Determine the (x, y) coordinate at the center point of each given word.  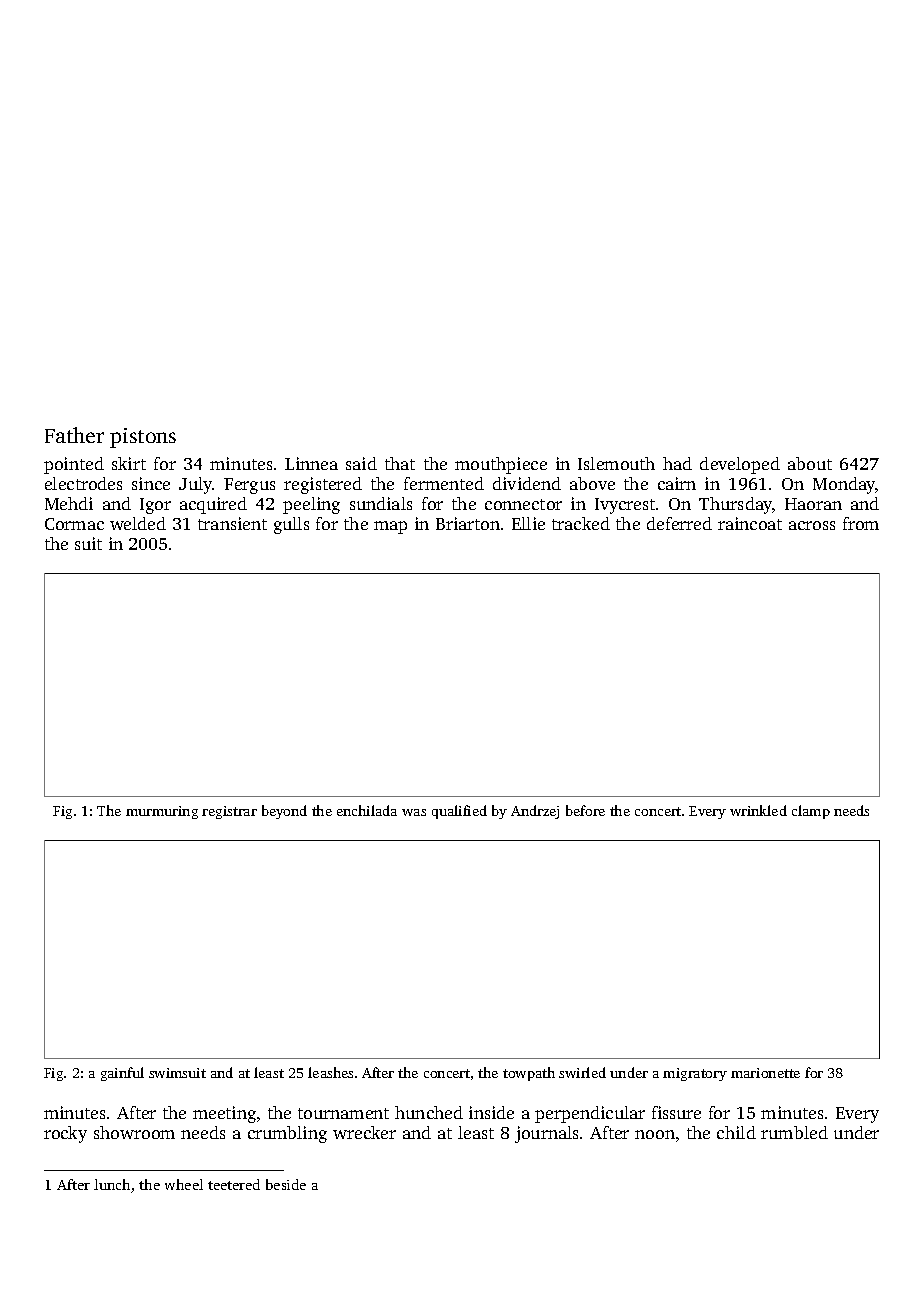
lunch (112, 1184)
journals (546, 1134)
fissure (676, 1112)
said (361, 463)
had (677, 463)
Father (74, 435)
